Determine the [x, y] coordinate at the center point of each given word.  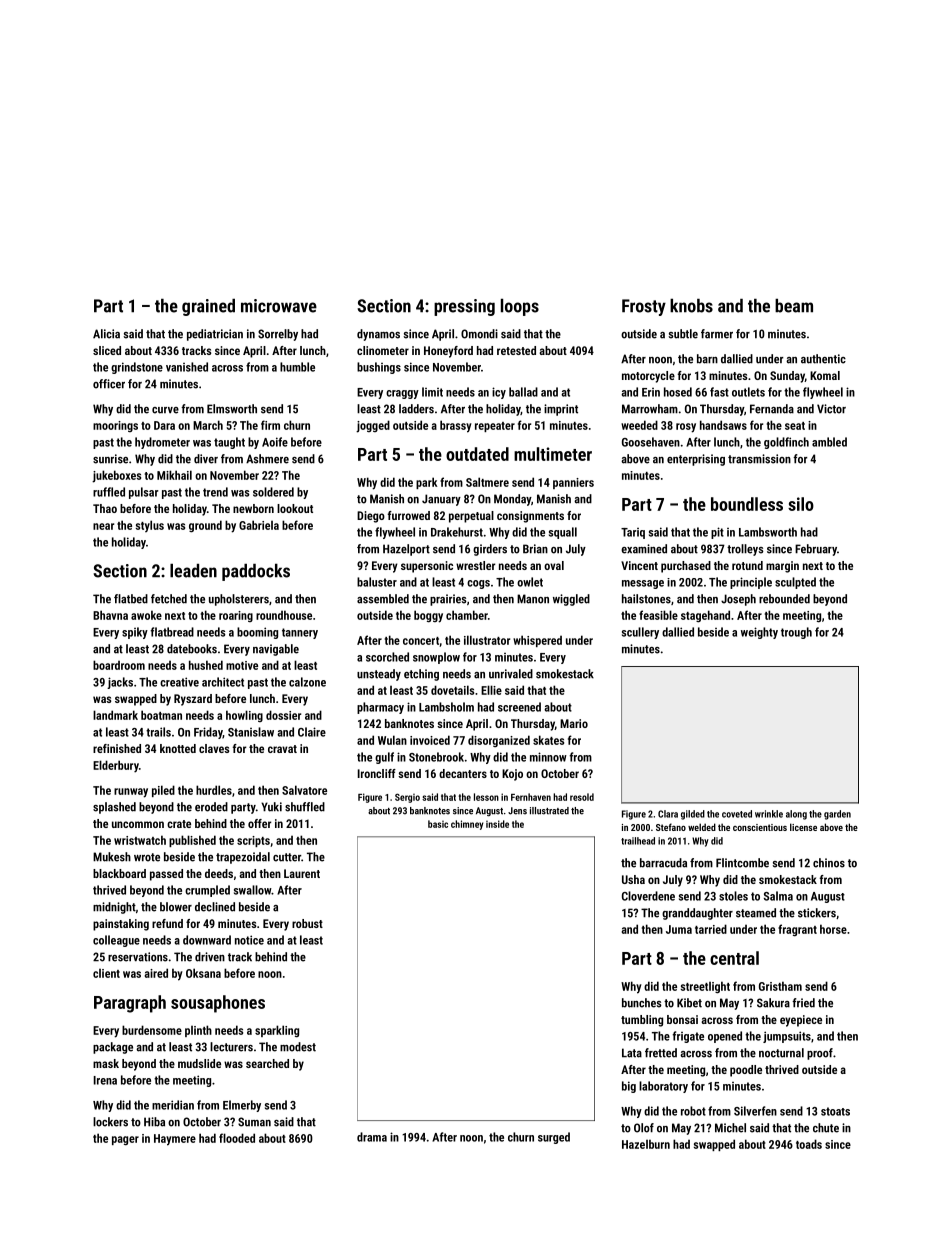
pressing [464, 307]
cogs [478, 584]
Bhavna [110, 615]
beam [794, 306]
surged [554, 1138]
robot [693, 1111]
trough [796, 633]
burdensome [152, 1030]
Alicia [106, 334]
